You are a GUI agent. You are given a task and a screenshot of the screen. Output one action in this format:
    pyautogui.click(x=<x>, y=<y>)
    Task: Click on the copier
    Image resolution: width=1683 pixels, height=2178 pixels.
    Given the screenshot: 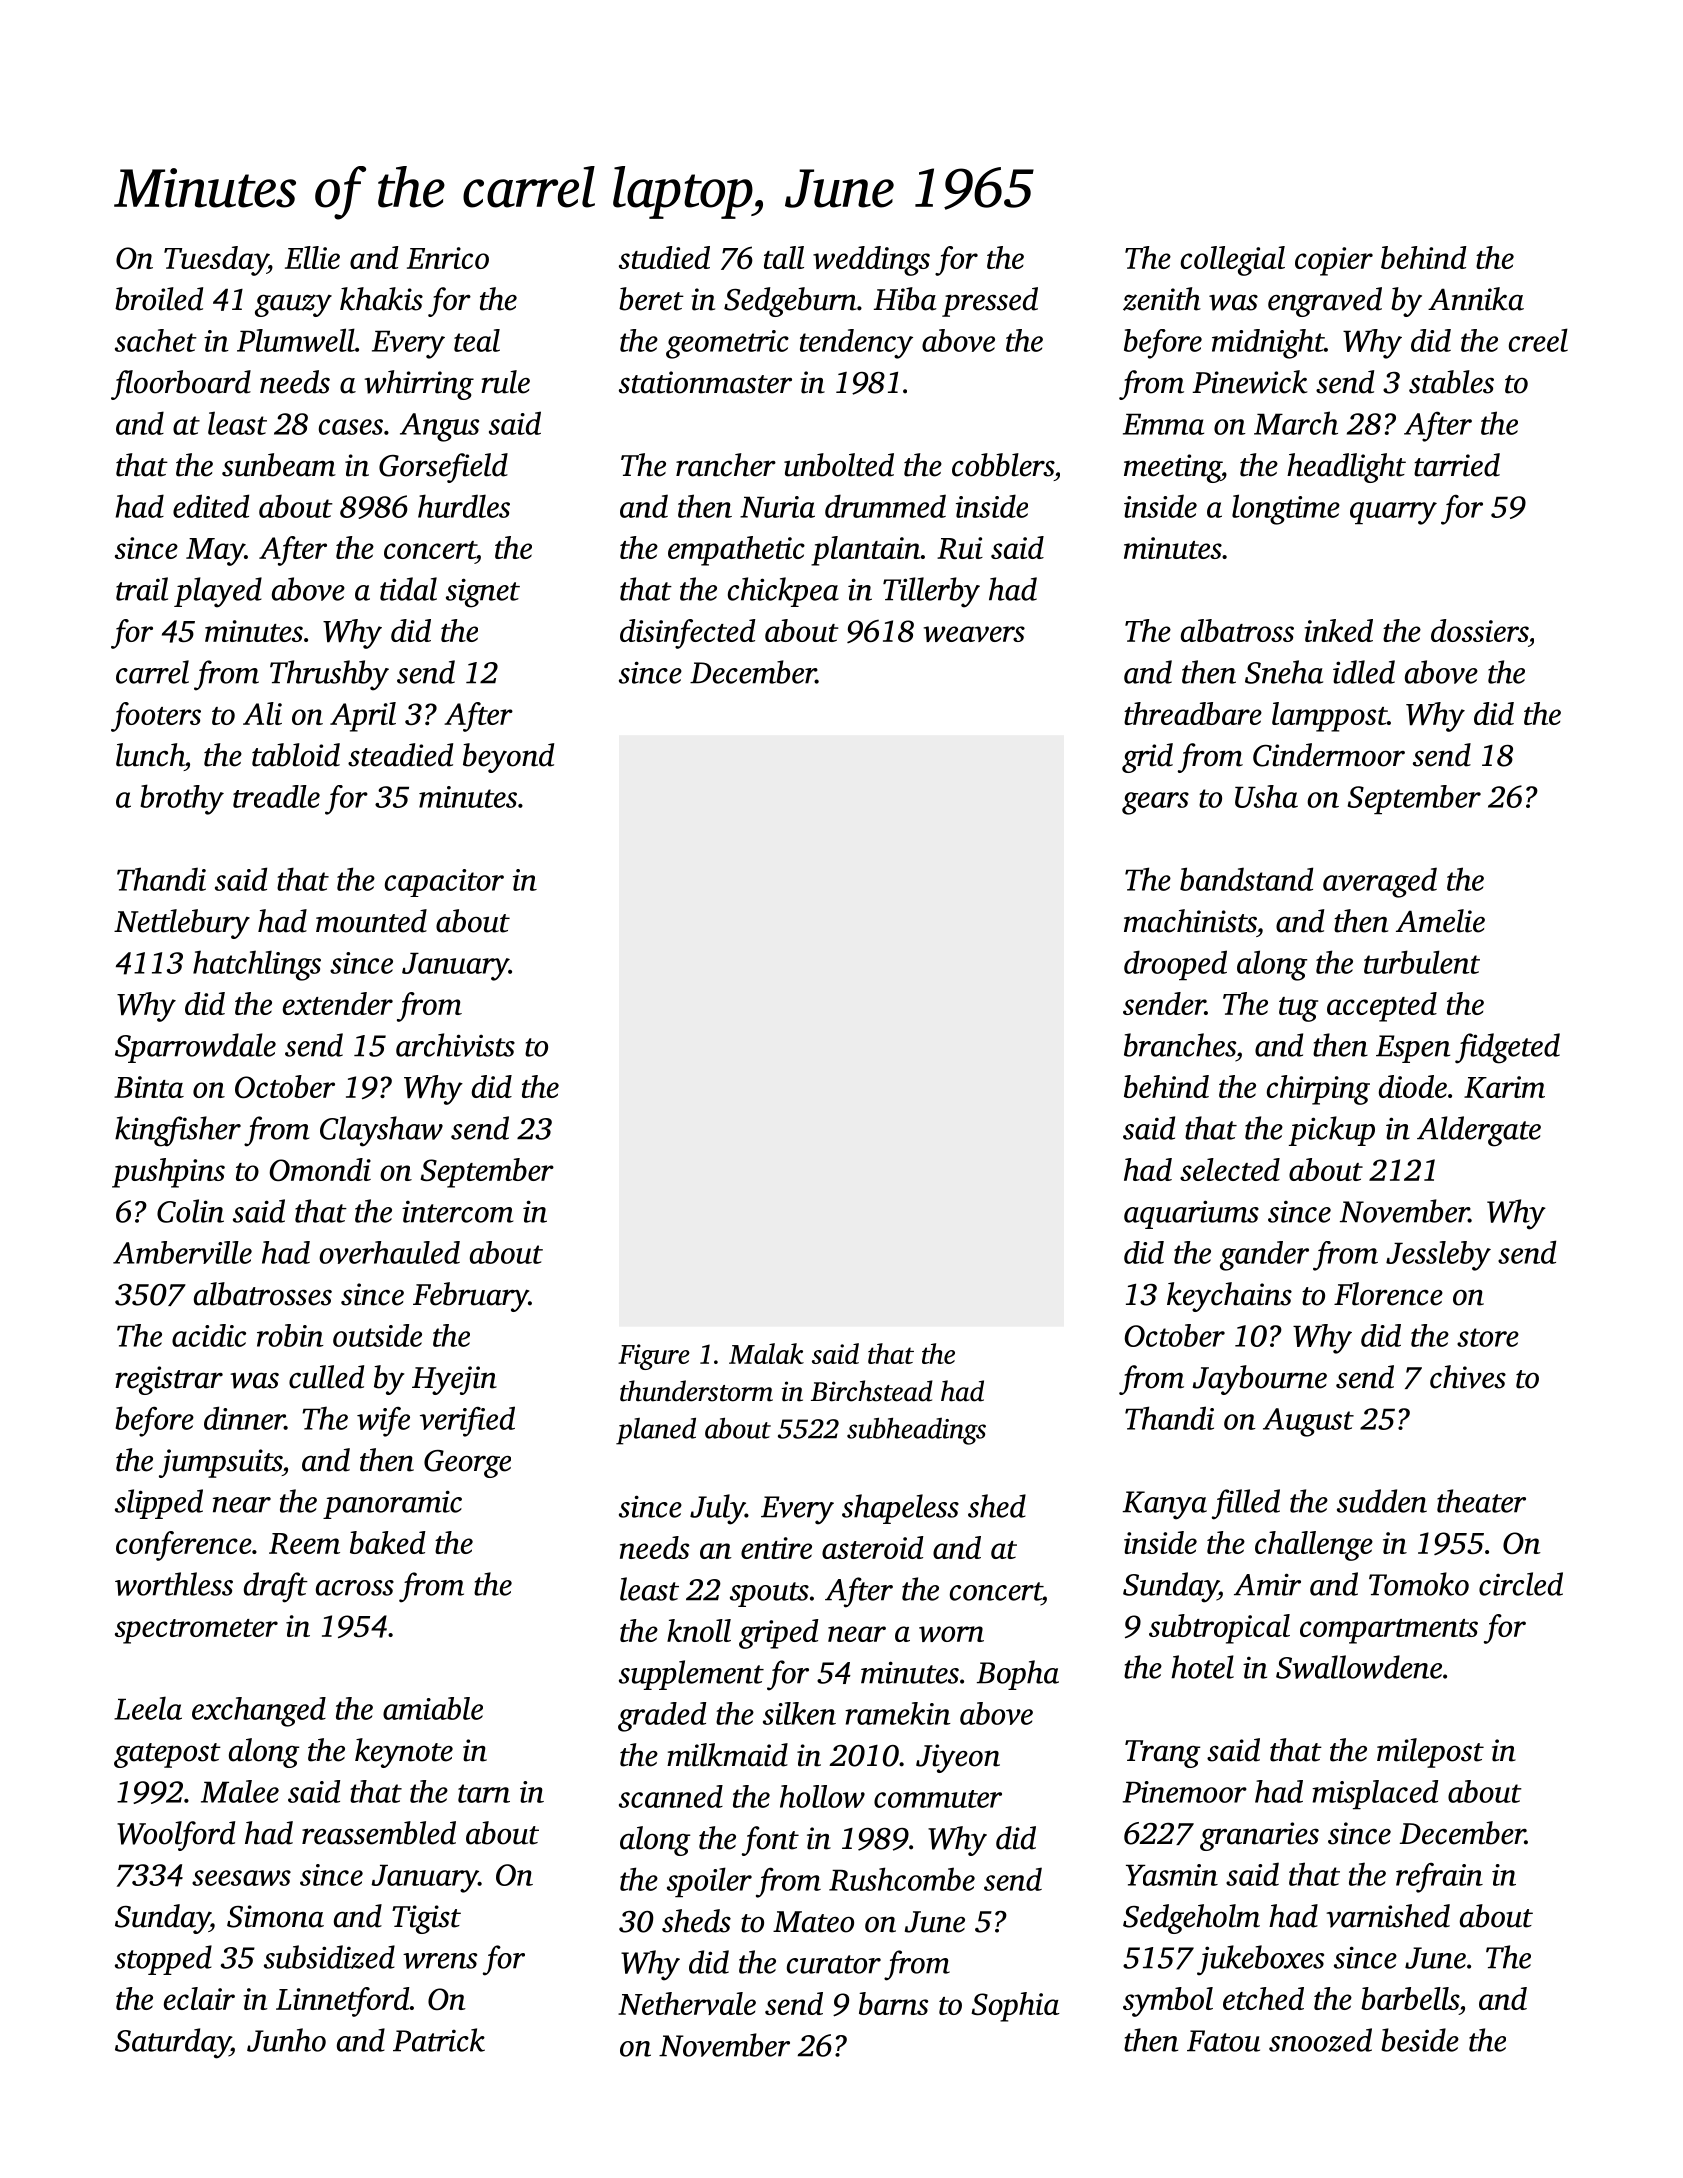 What is the action you would take?
    pyautogui.click(x=1334, y=261)
